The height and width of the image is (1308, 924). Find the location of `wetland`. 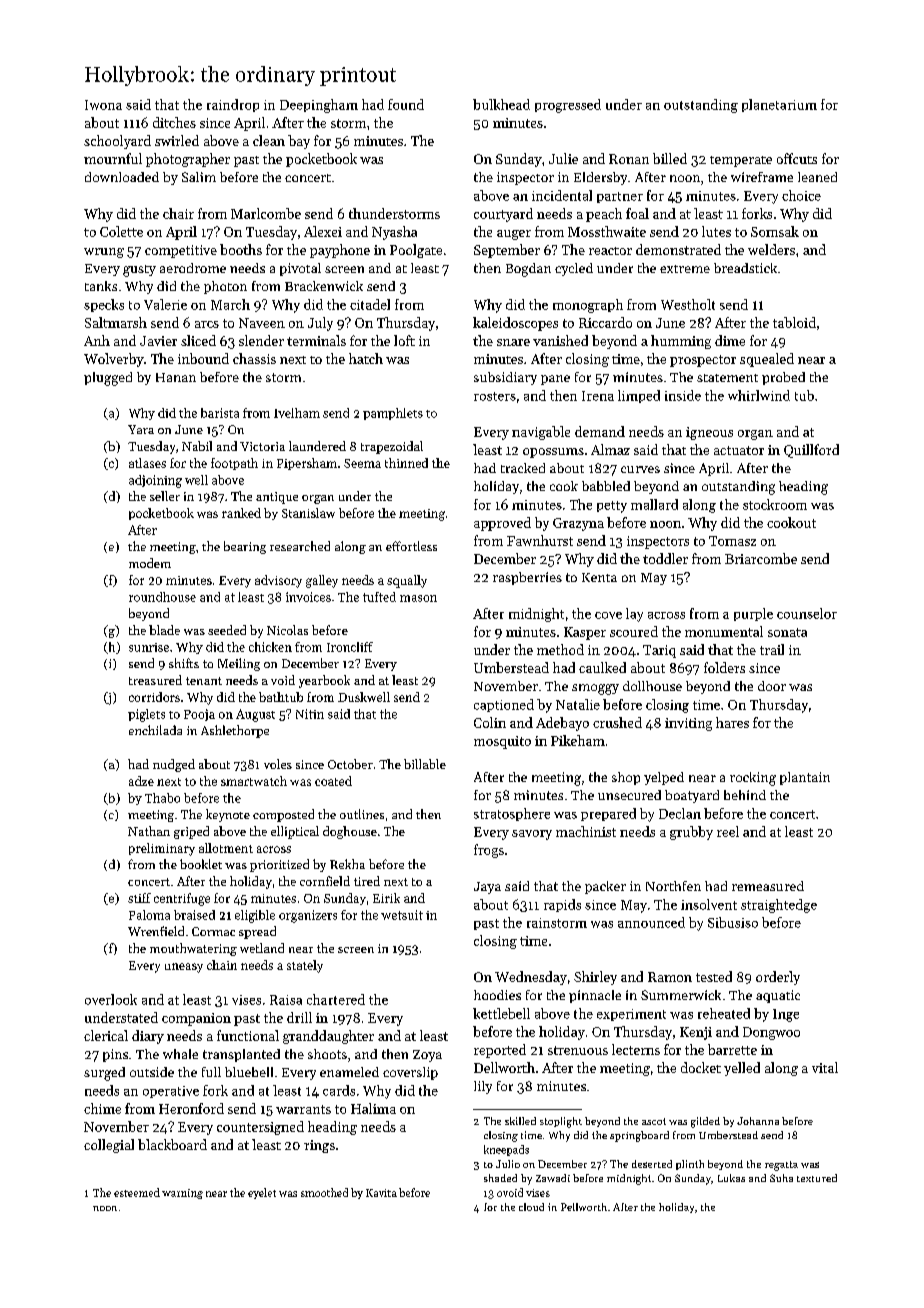

wetland is located at coordinates (262, 948).
